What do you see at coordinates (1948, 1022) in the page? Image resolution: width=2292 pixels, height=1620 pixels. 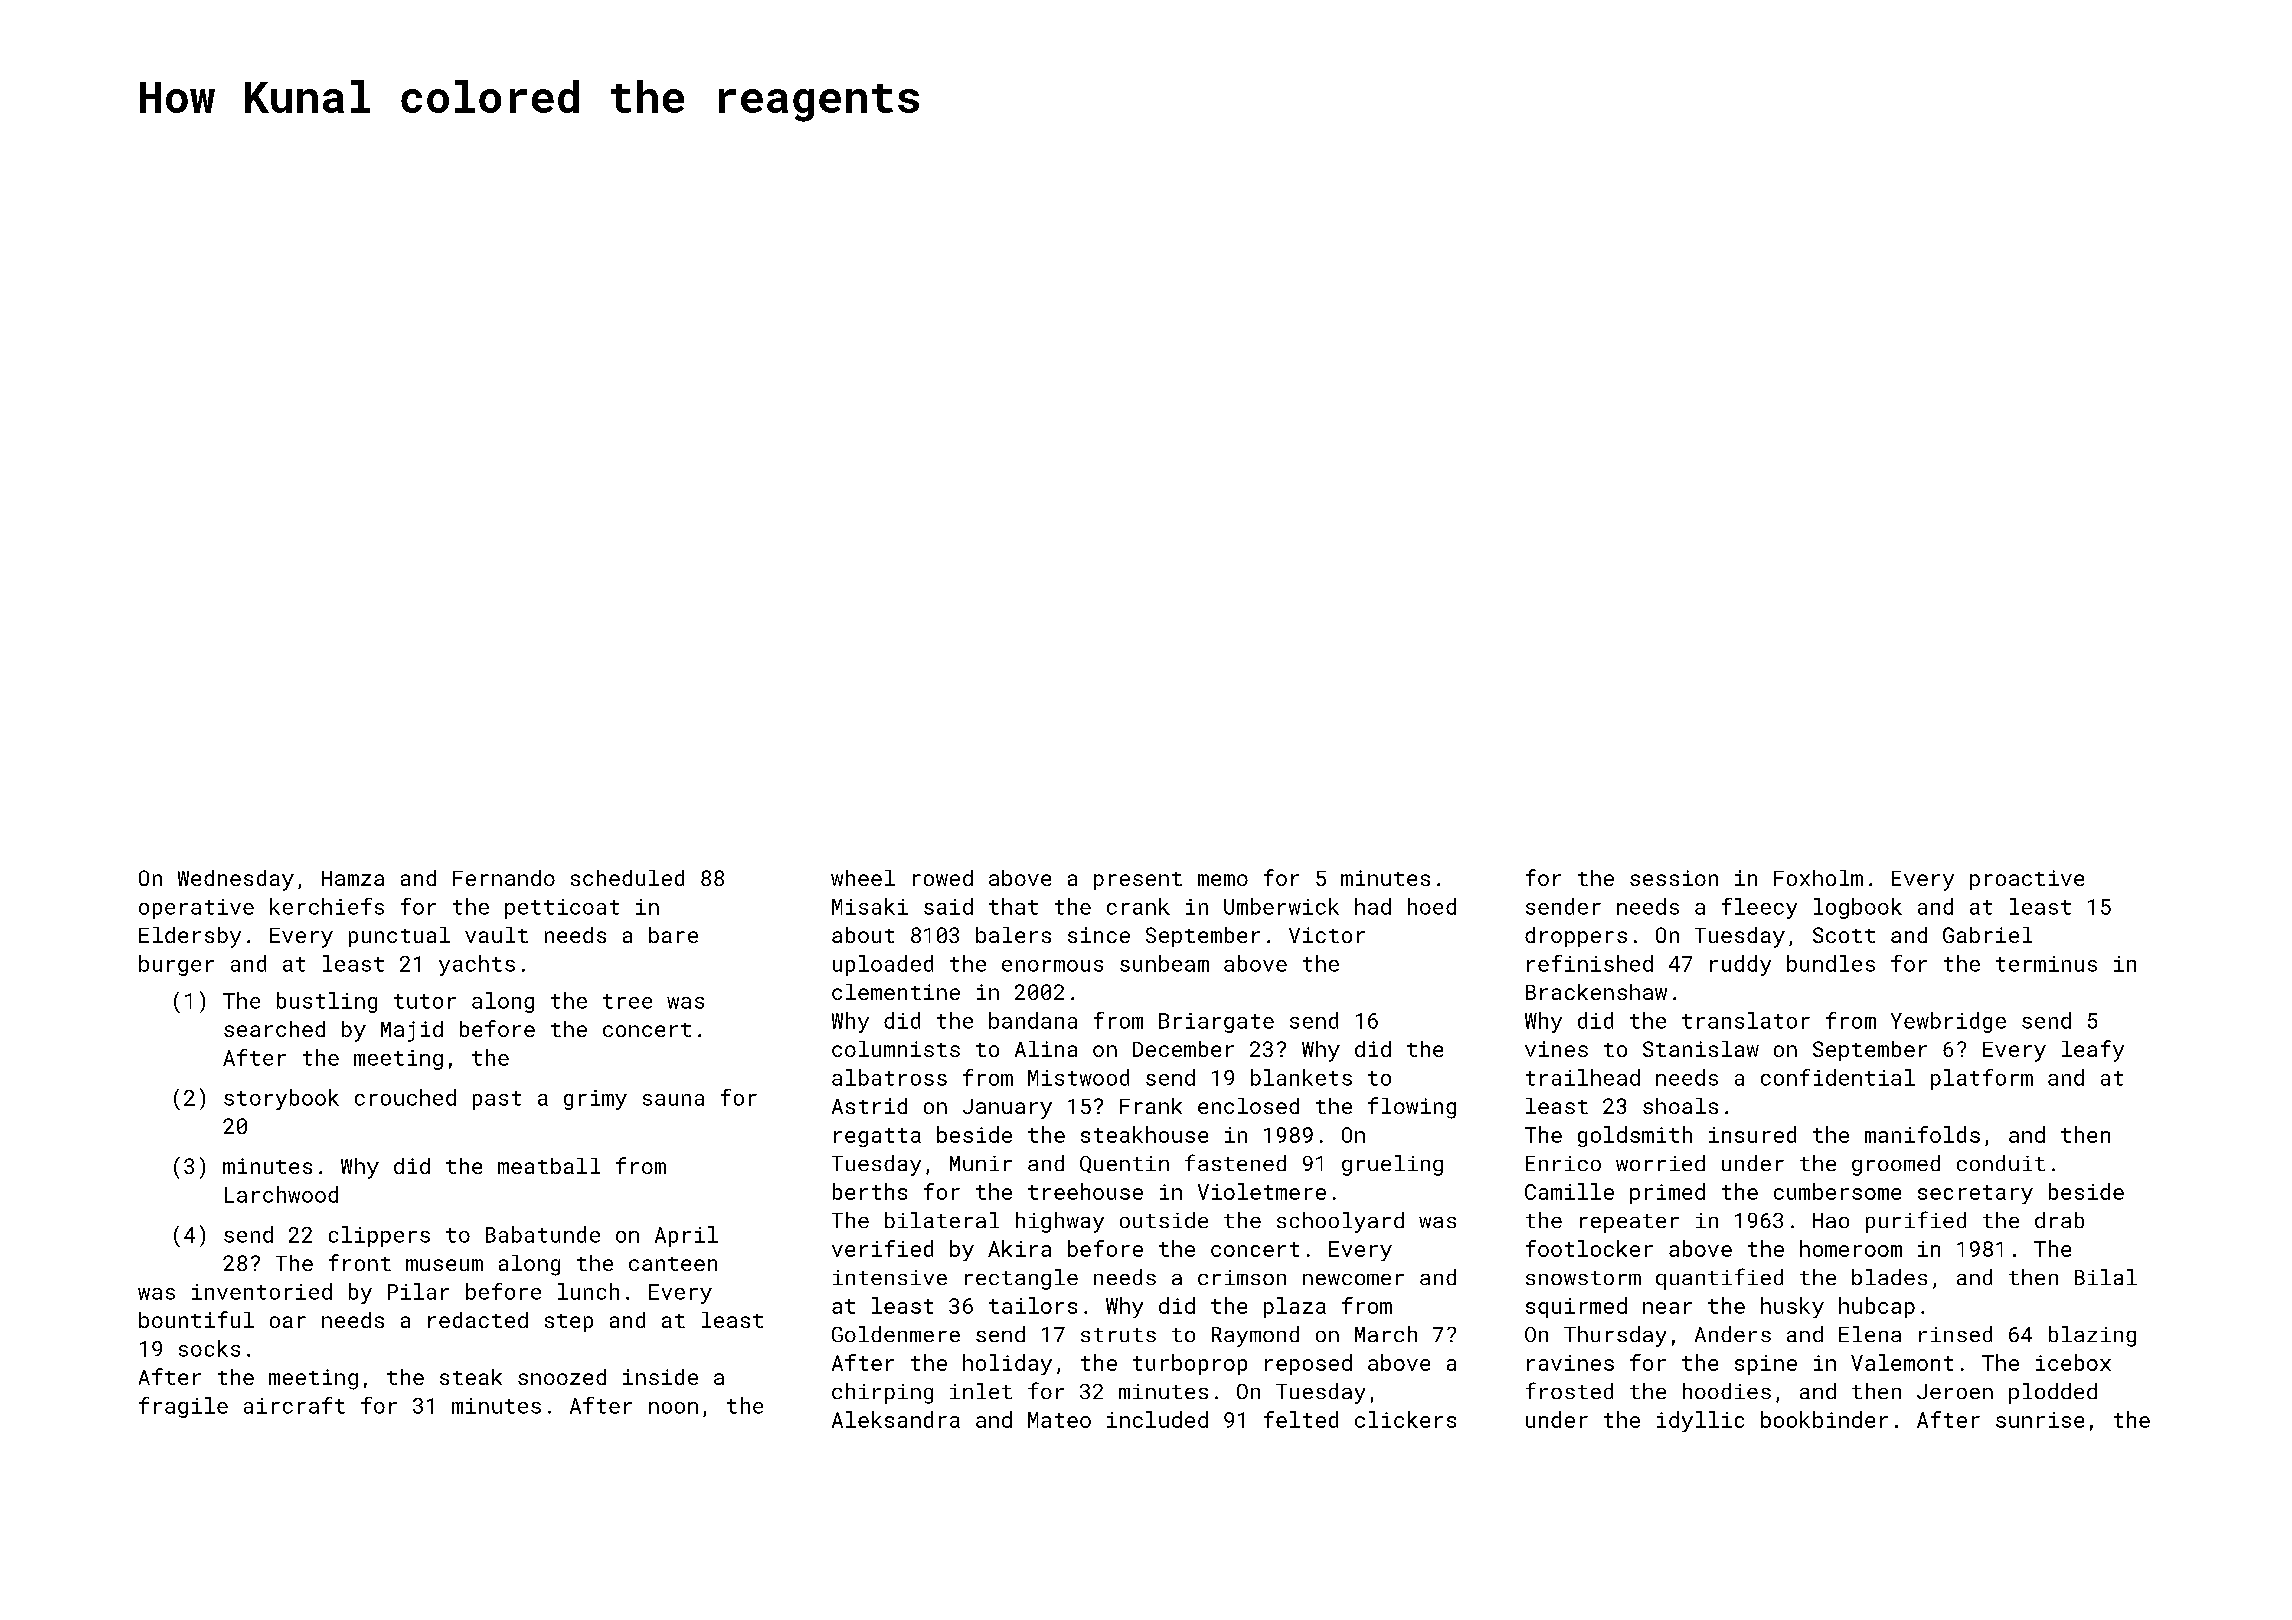 I see `Yewbridge` at bounding box center [1948, 1022].
